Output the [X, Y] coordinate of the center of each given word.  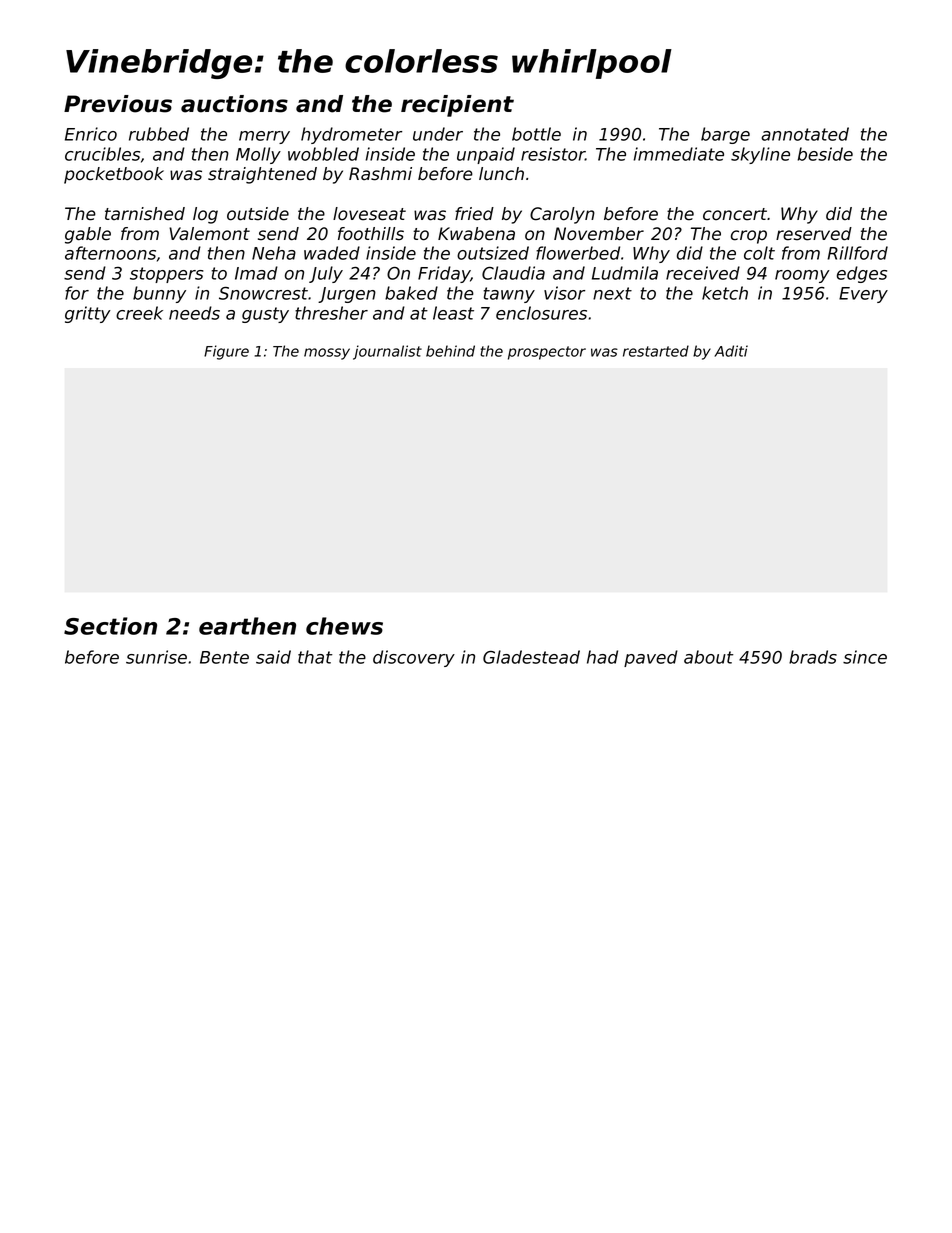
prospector [547, 353]
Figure [226, 352]
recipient [457, 106]
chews [344, 626]
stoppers [167, 275]
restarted [656, 351]
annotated [805, 134]
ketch [725, 293]
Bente [224, 657]
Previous [118, 104]
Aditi [731, 351]
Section [110, 626]
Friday [444, 274]
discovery [414, 658]
